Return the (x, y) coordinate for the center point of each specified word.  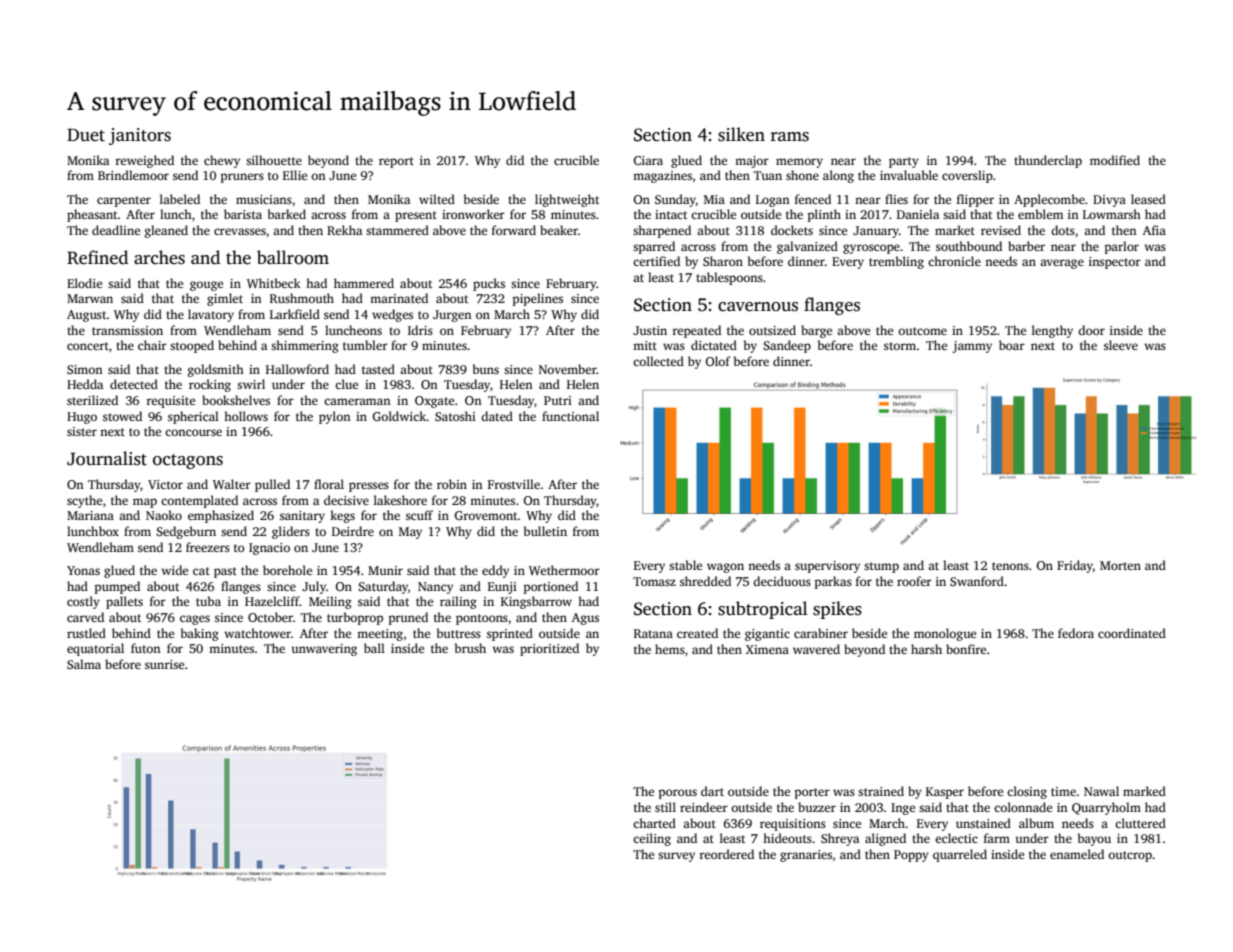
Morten (1120, 565)
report (396, 162)
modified (1115, 160)
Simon (84, 369)
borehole (287, 570)
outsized (772, 330)
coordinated (1132, 633)
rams (790, 137)
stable (685, 565)
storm (900, 346)
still (665, 807)
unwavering (324, 650)
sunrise (164, 664)
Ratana (653, 633)
